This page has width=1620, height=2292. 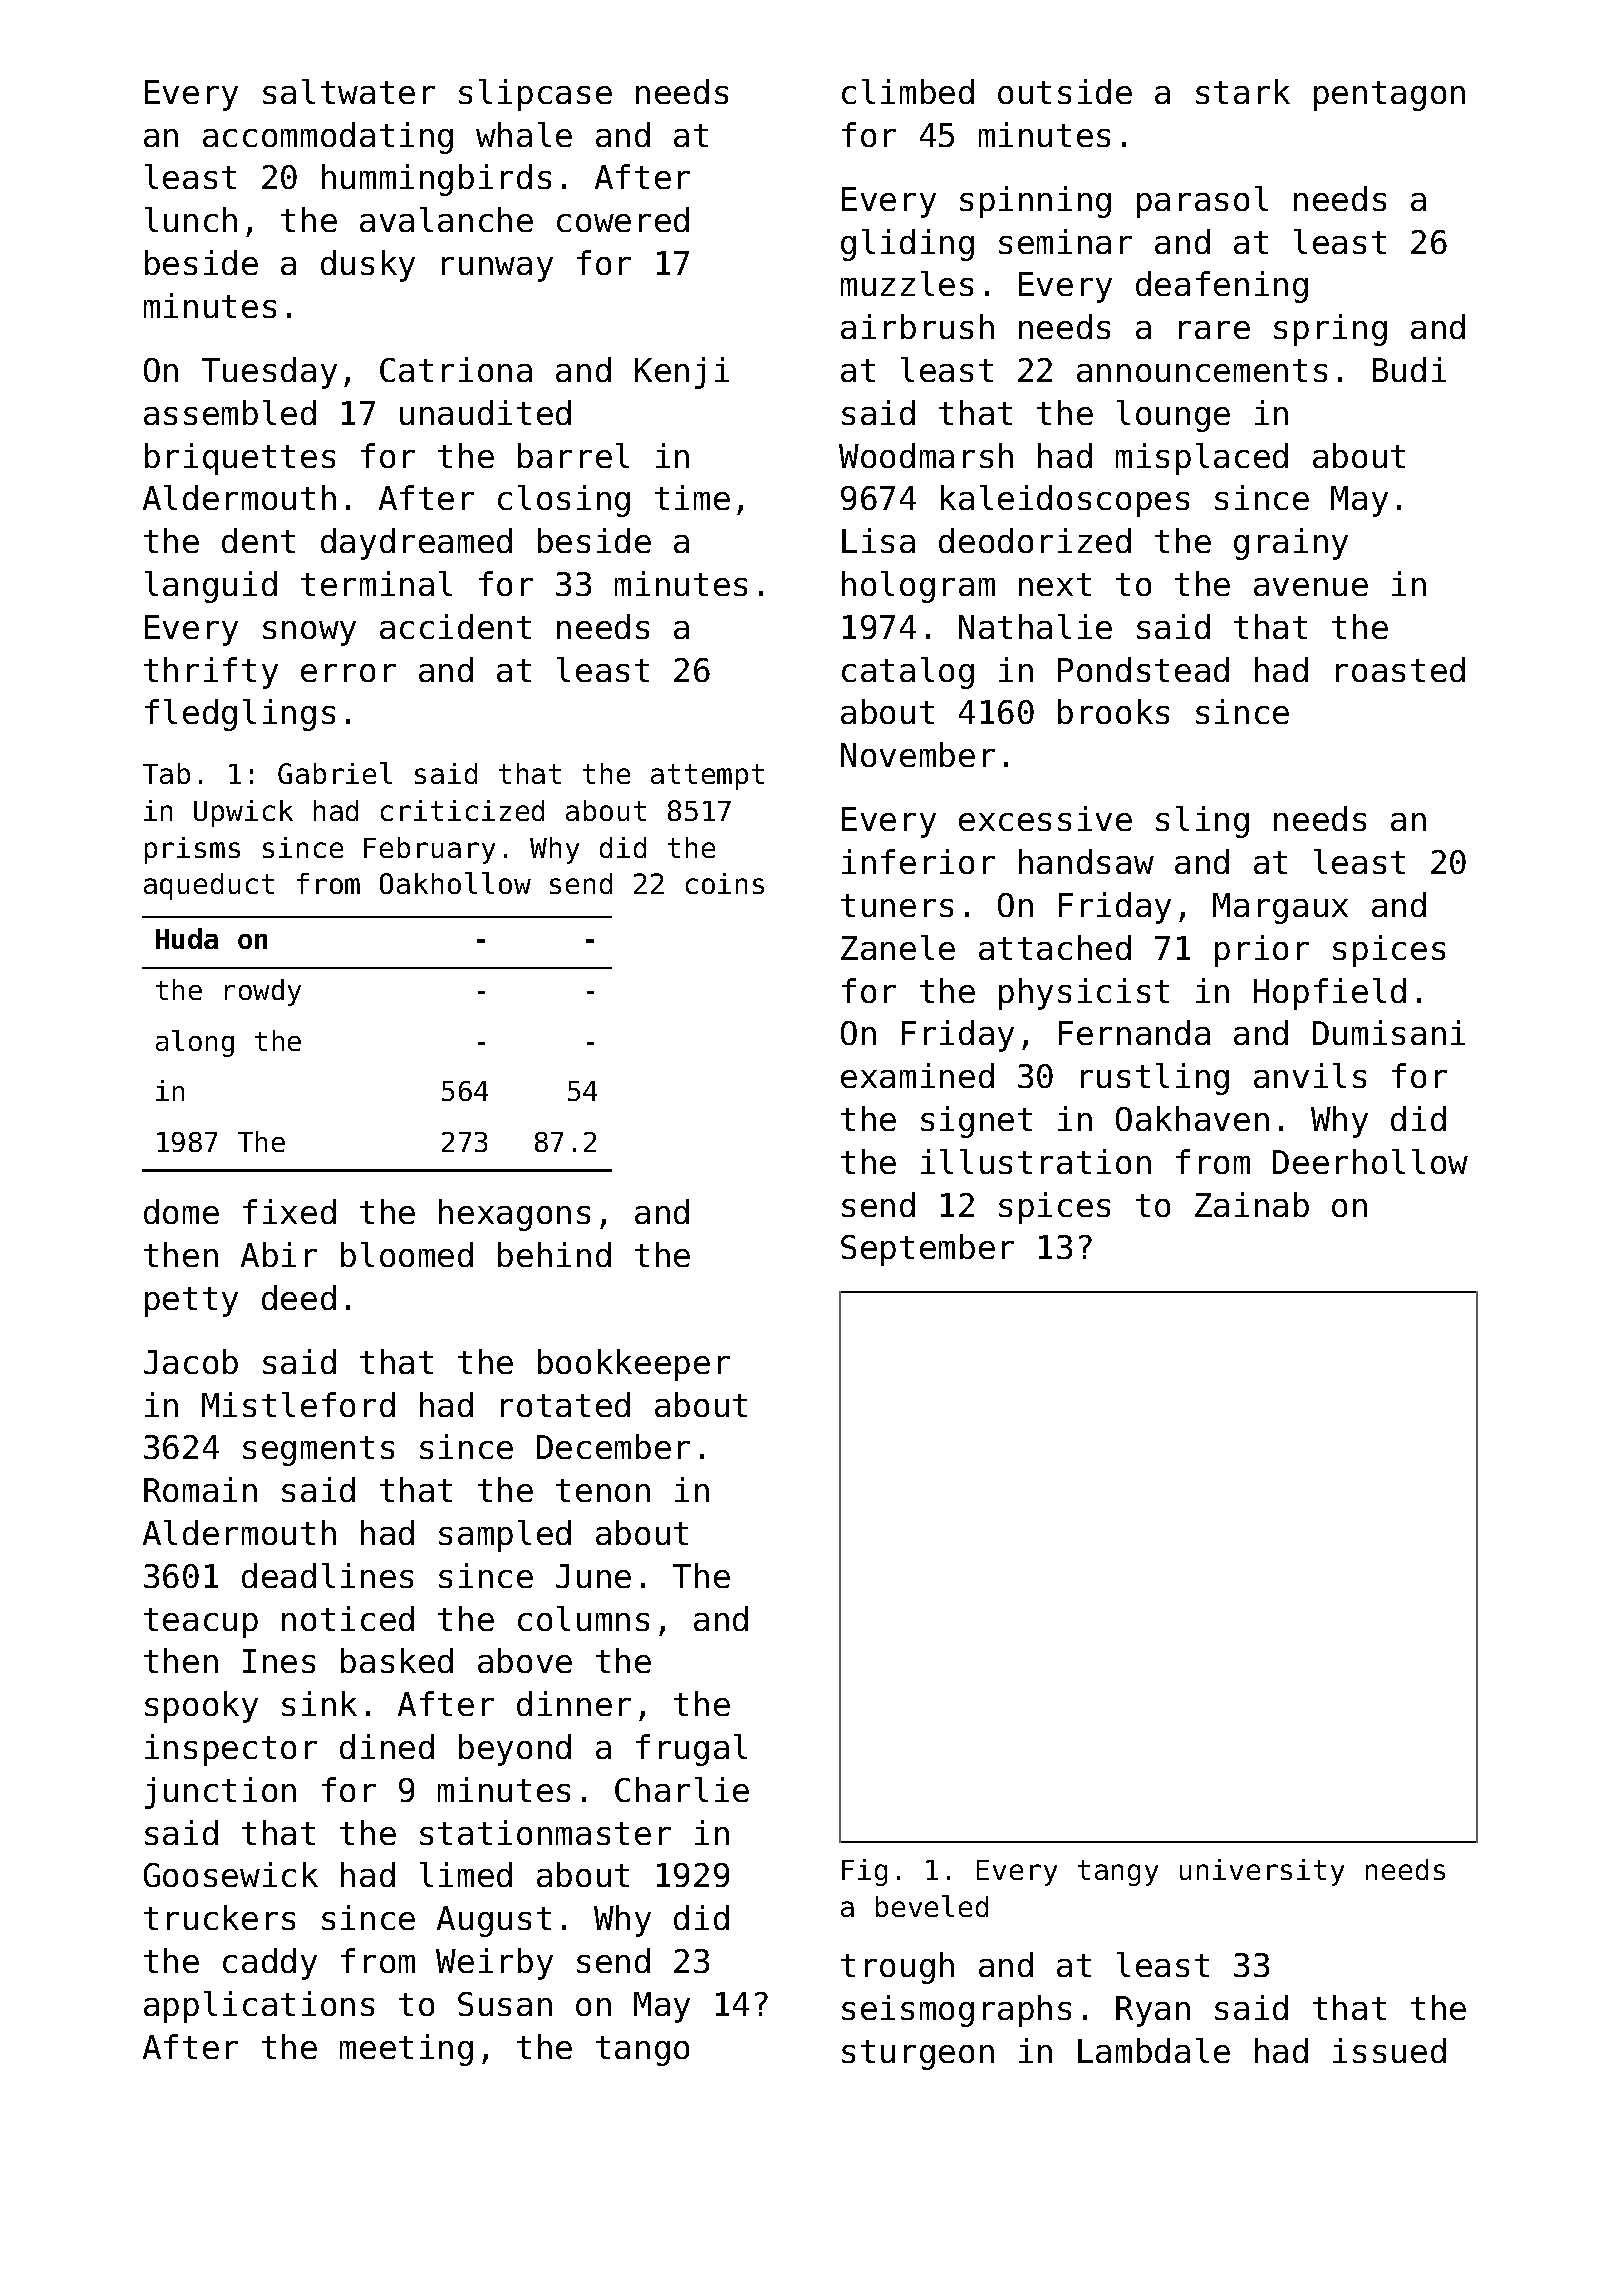 I want to click on pentagon, so click(x=1389, y=96).
